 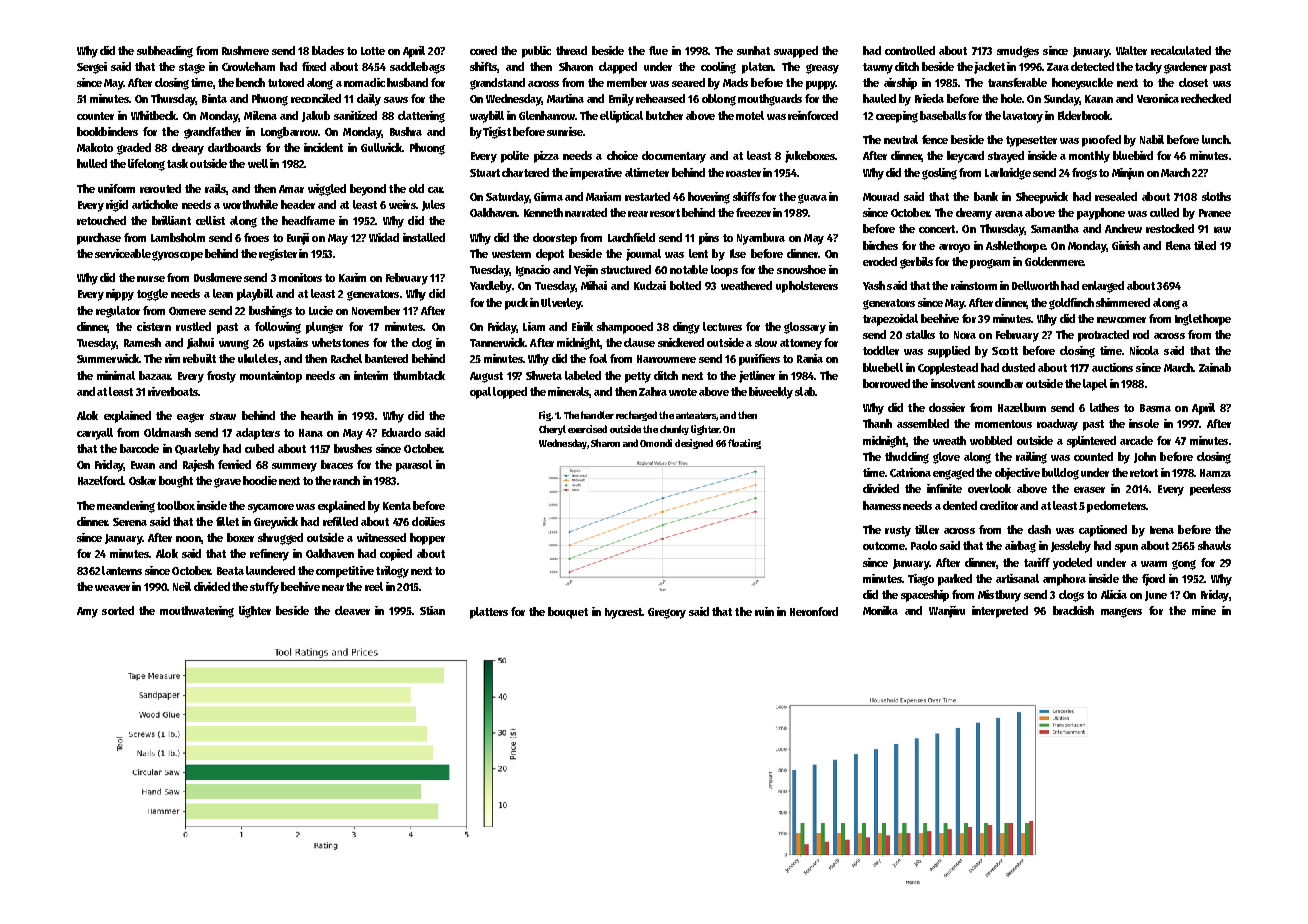 What do you see at coordinates (1215, 473) in the screenshot?
I see `Hamza` at bounding box center [1215, 473].
